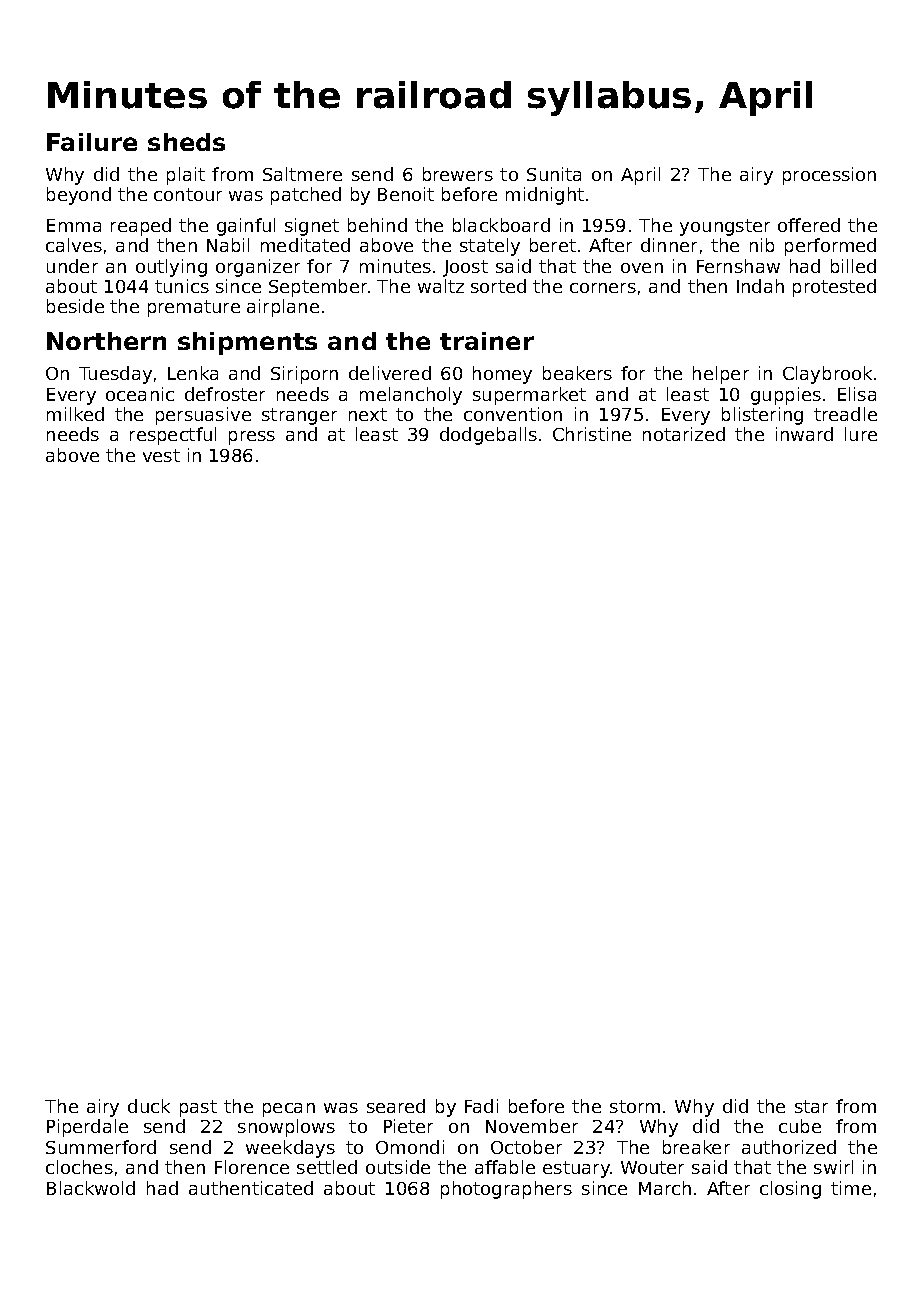 This screenshot has width=924, height=1314. Describe the element at coordinates (829, 176) in the screenshot. I see `procession` at that location.
